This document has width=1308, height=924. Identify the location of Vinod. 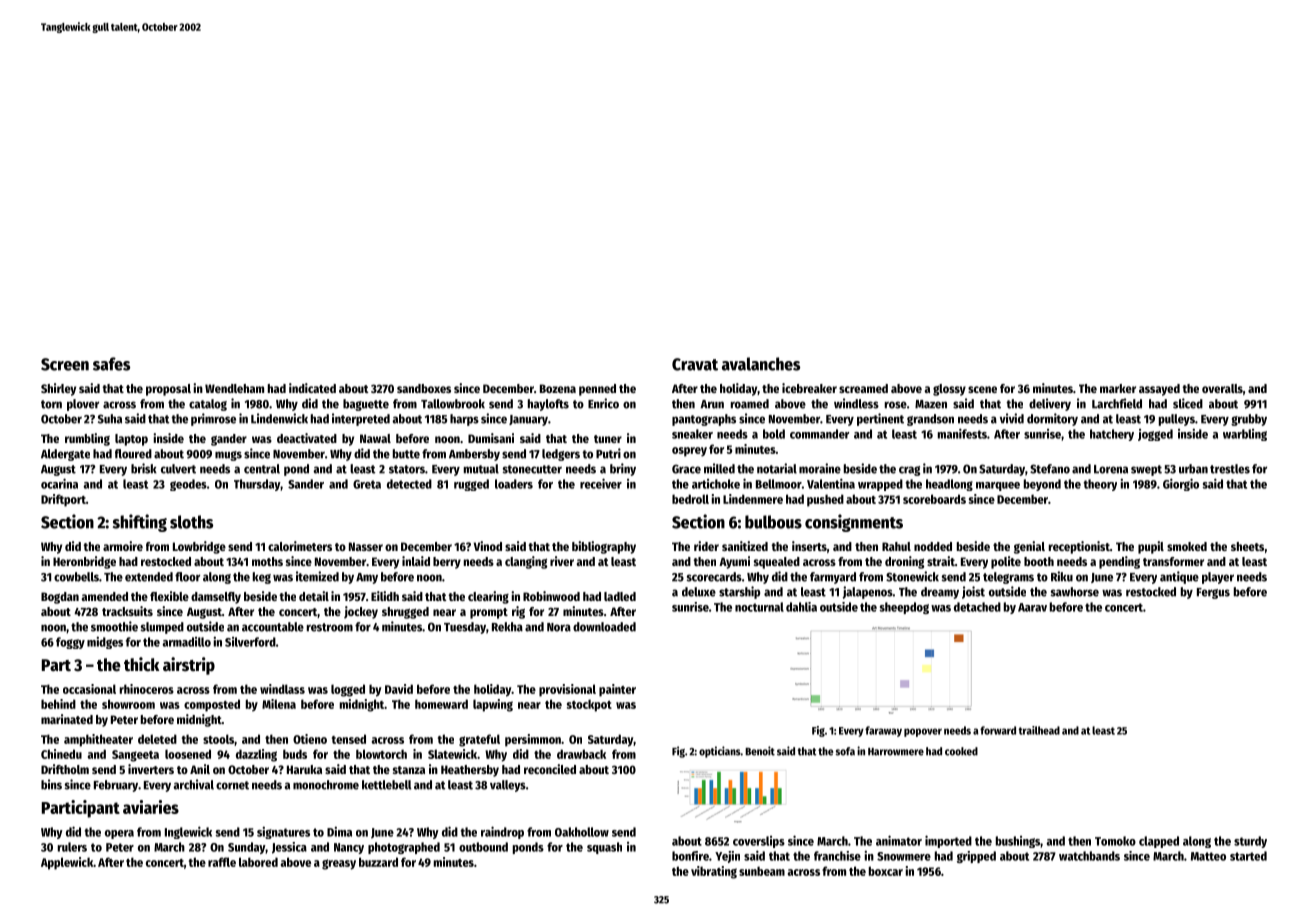
(488, 546).
